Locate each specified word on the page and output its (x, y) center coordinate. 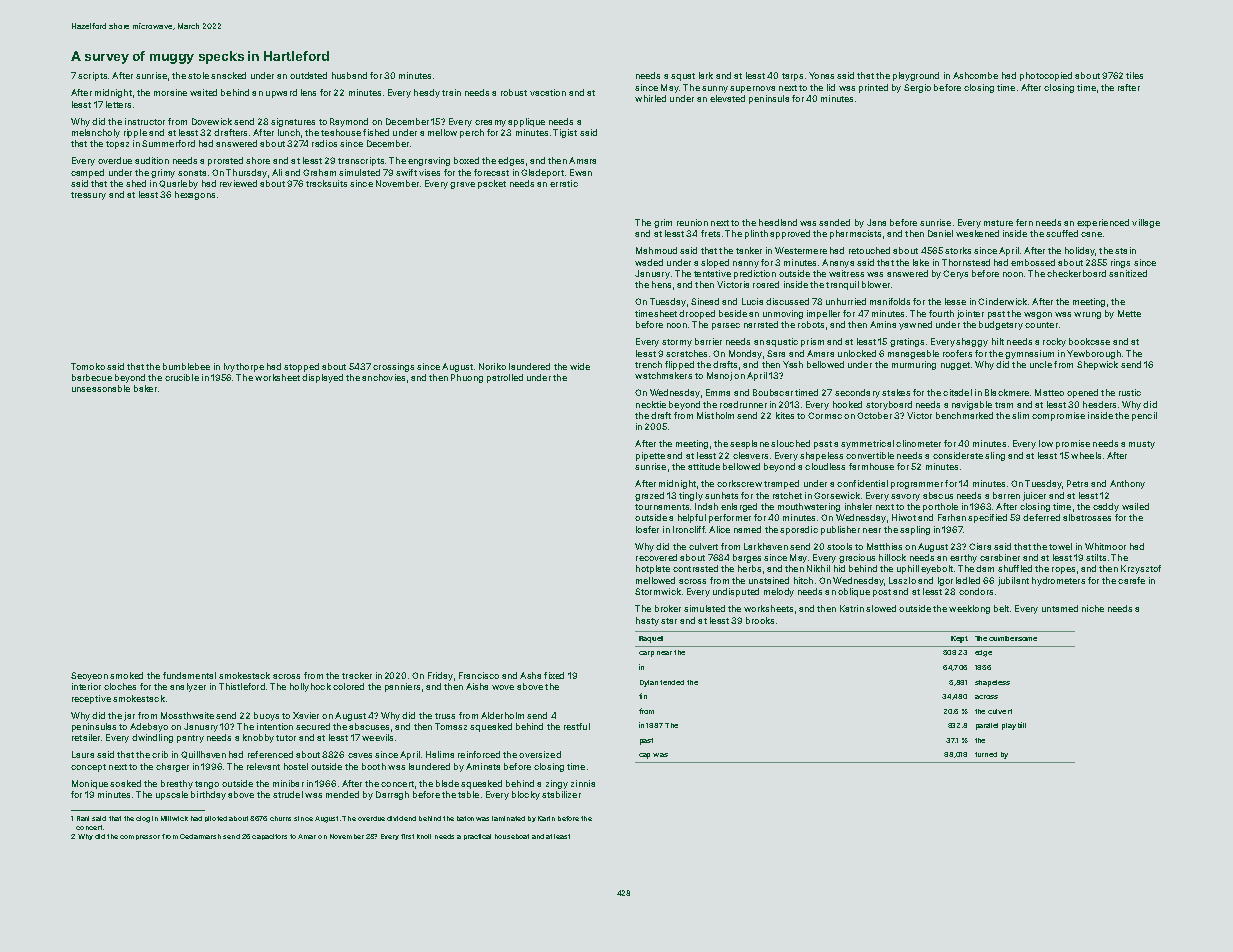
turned (986, 754)
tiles (1134, 75)
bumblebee (186, 366)
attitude (704, 466)
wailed (1135, 506)
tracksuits (326, 183)
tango (207, 785)
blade (447, 783)
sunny (715, 89)
